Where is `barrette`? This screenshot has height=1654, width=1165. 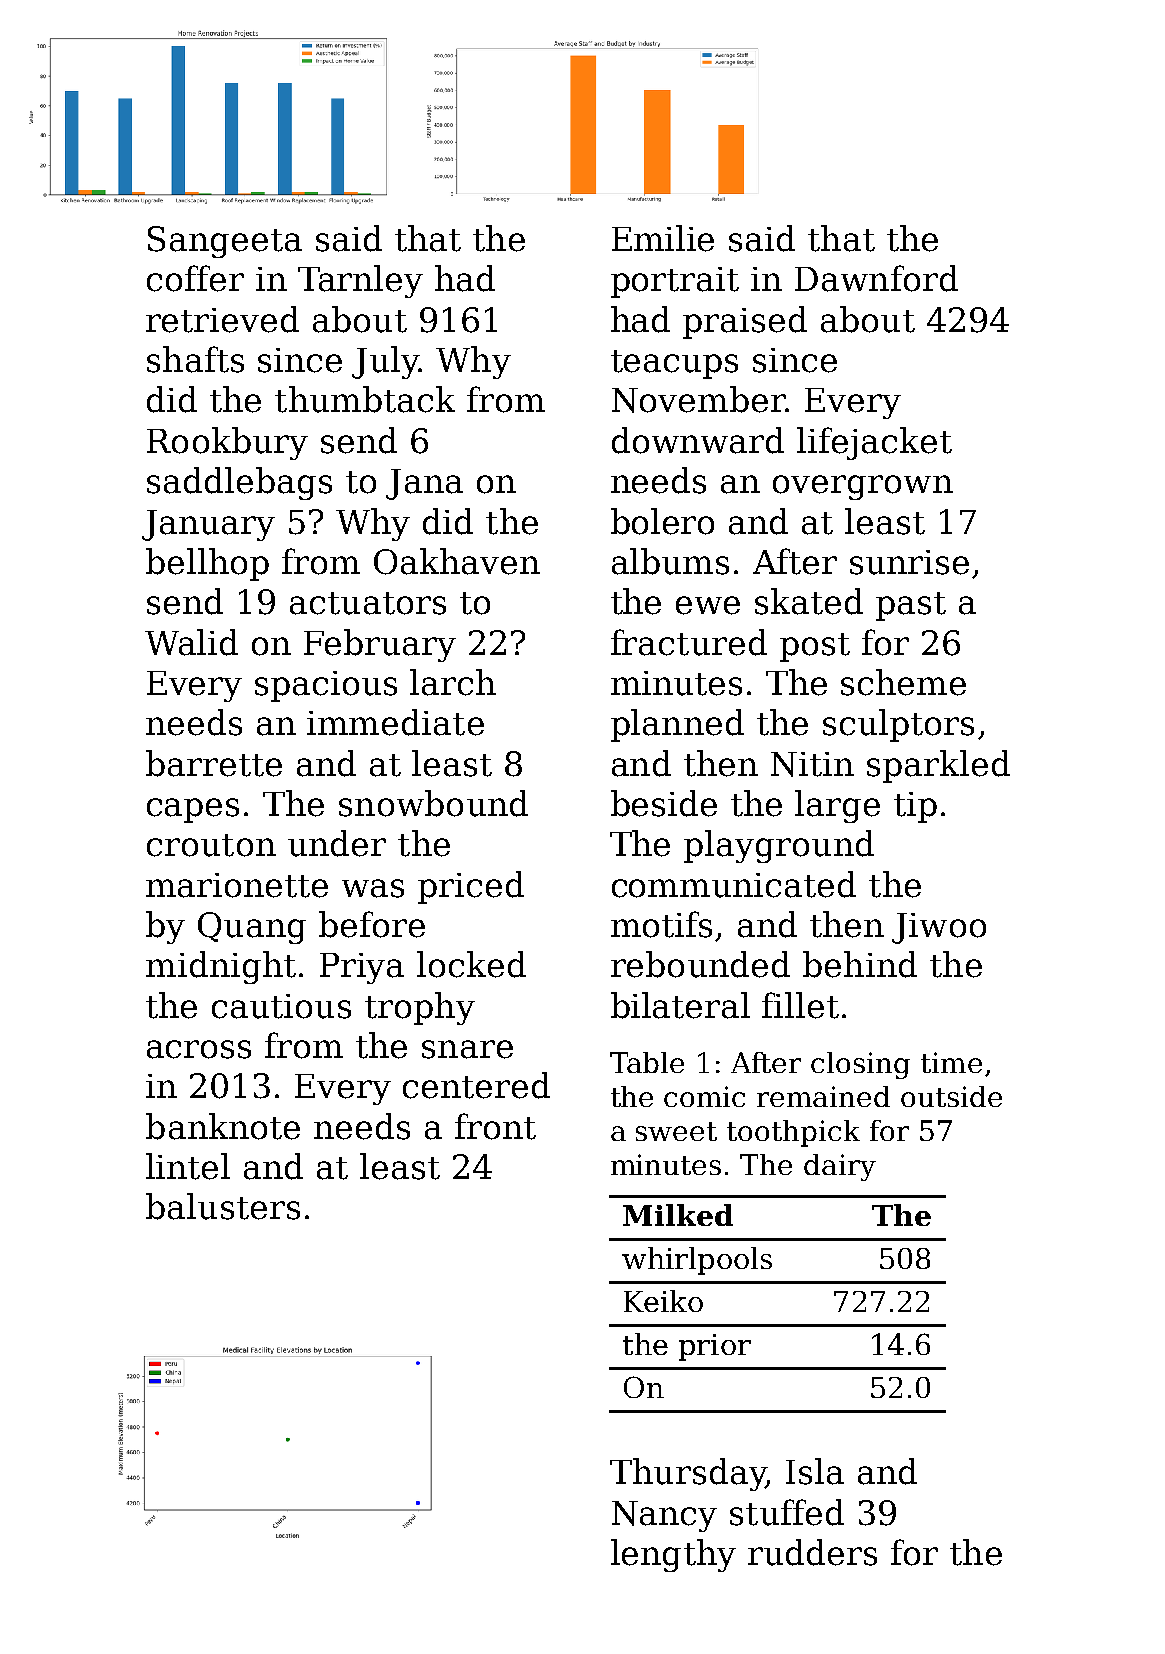 barrette is located at coordinates (214, 763).
